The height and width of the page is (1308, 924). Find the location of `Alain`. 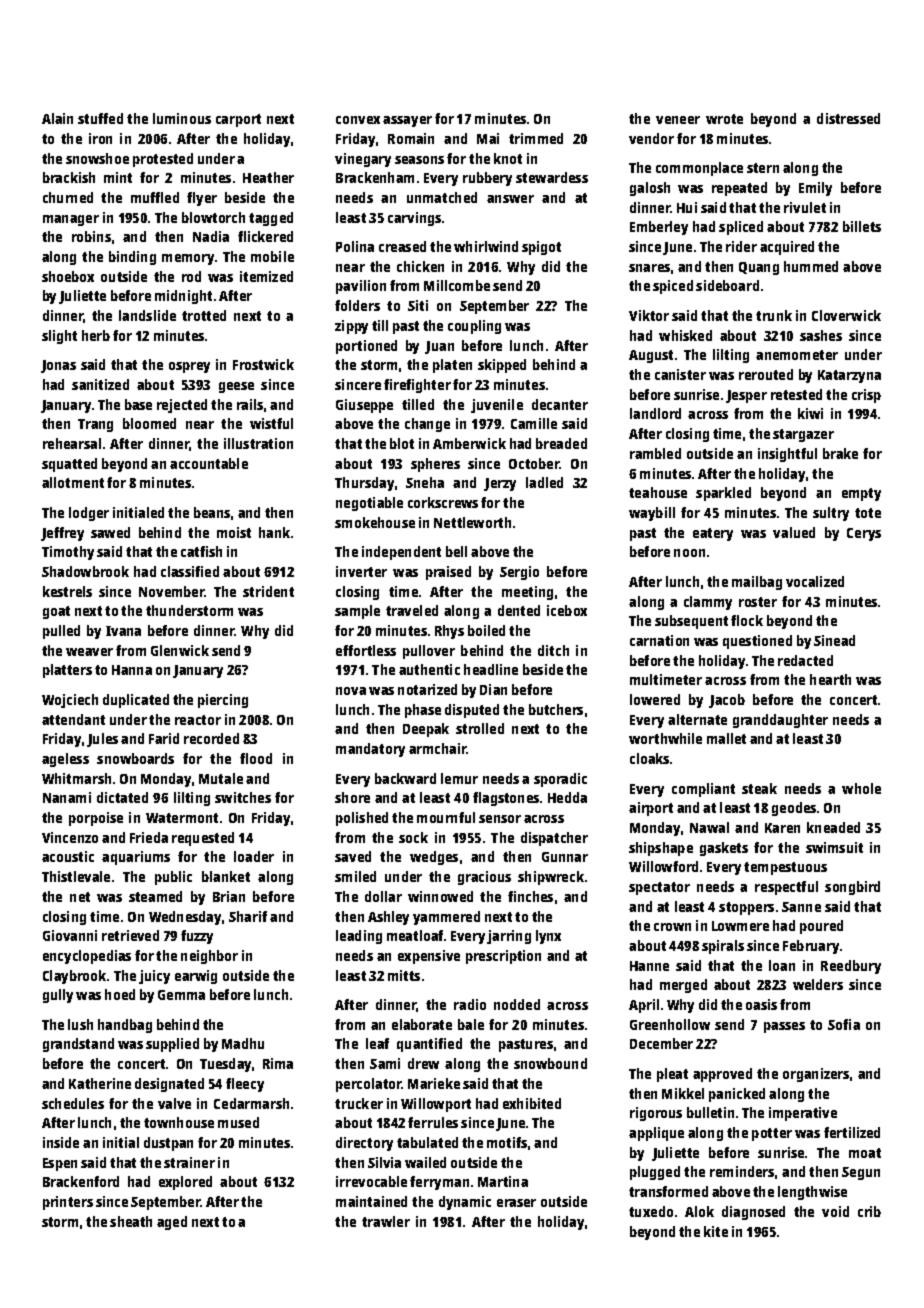

Alain is located at coordinates (57, 118).
